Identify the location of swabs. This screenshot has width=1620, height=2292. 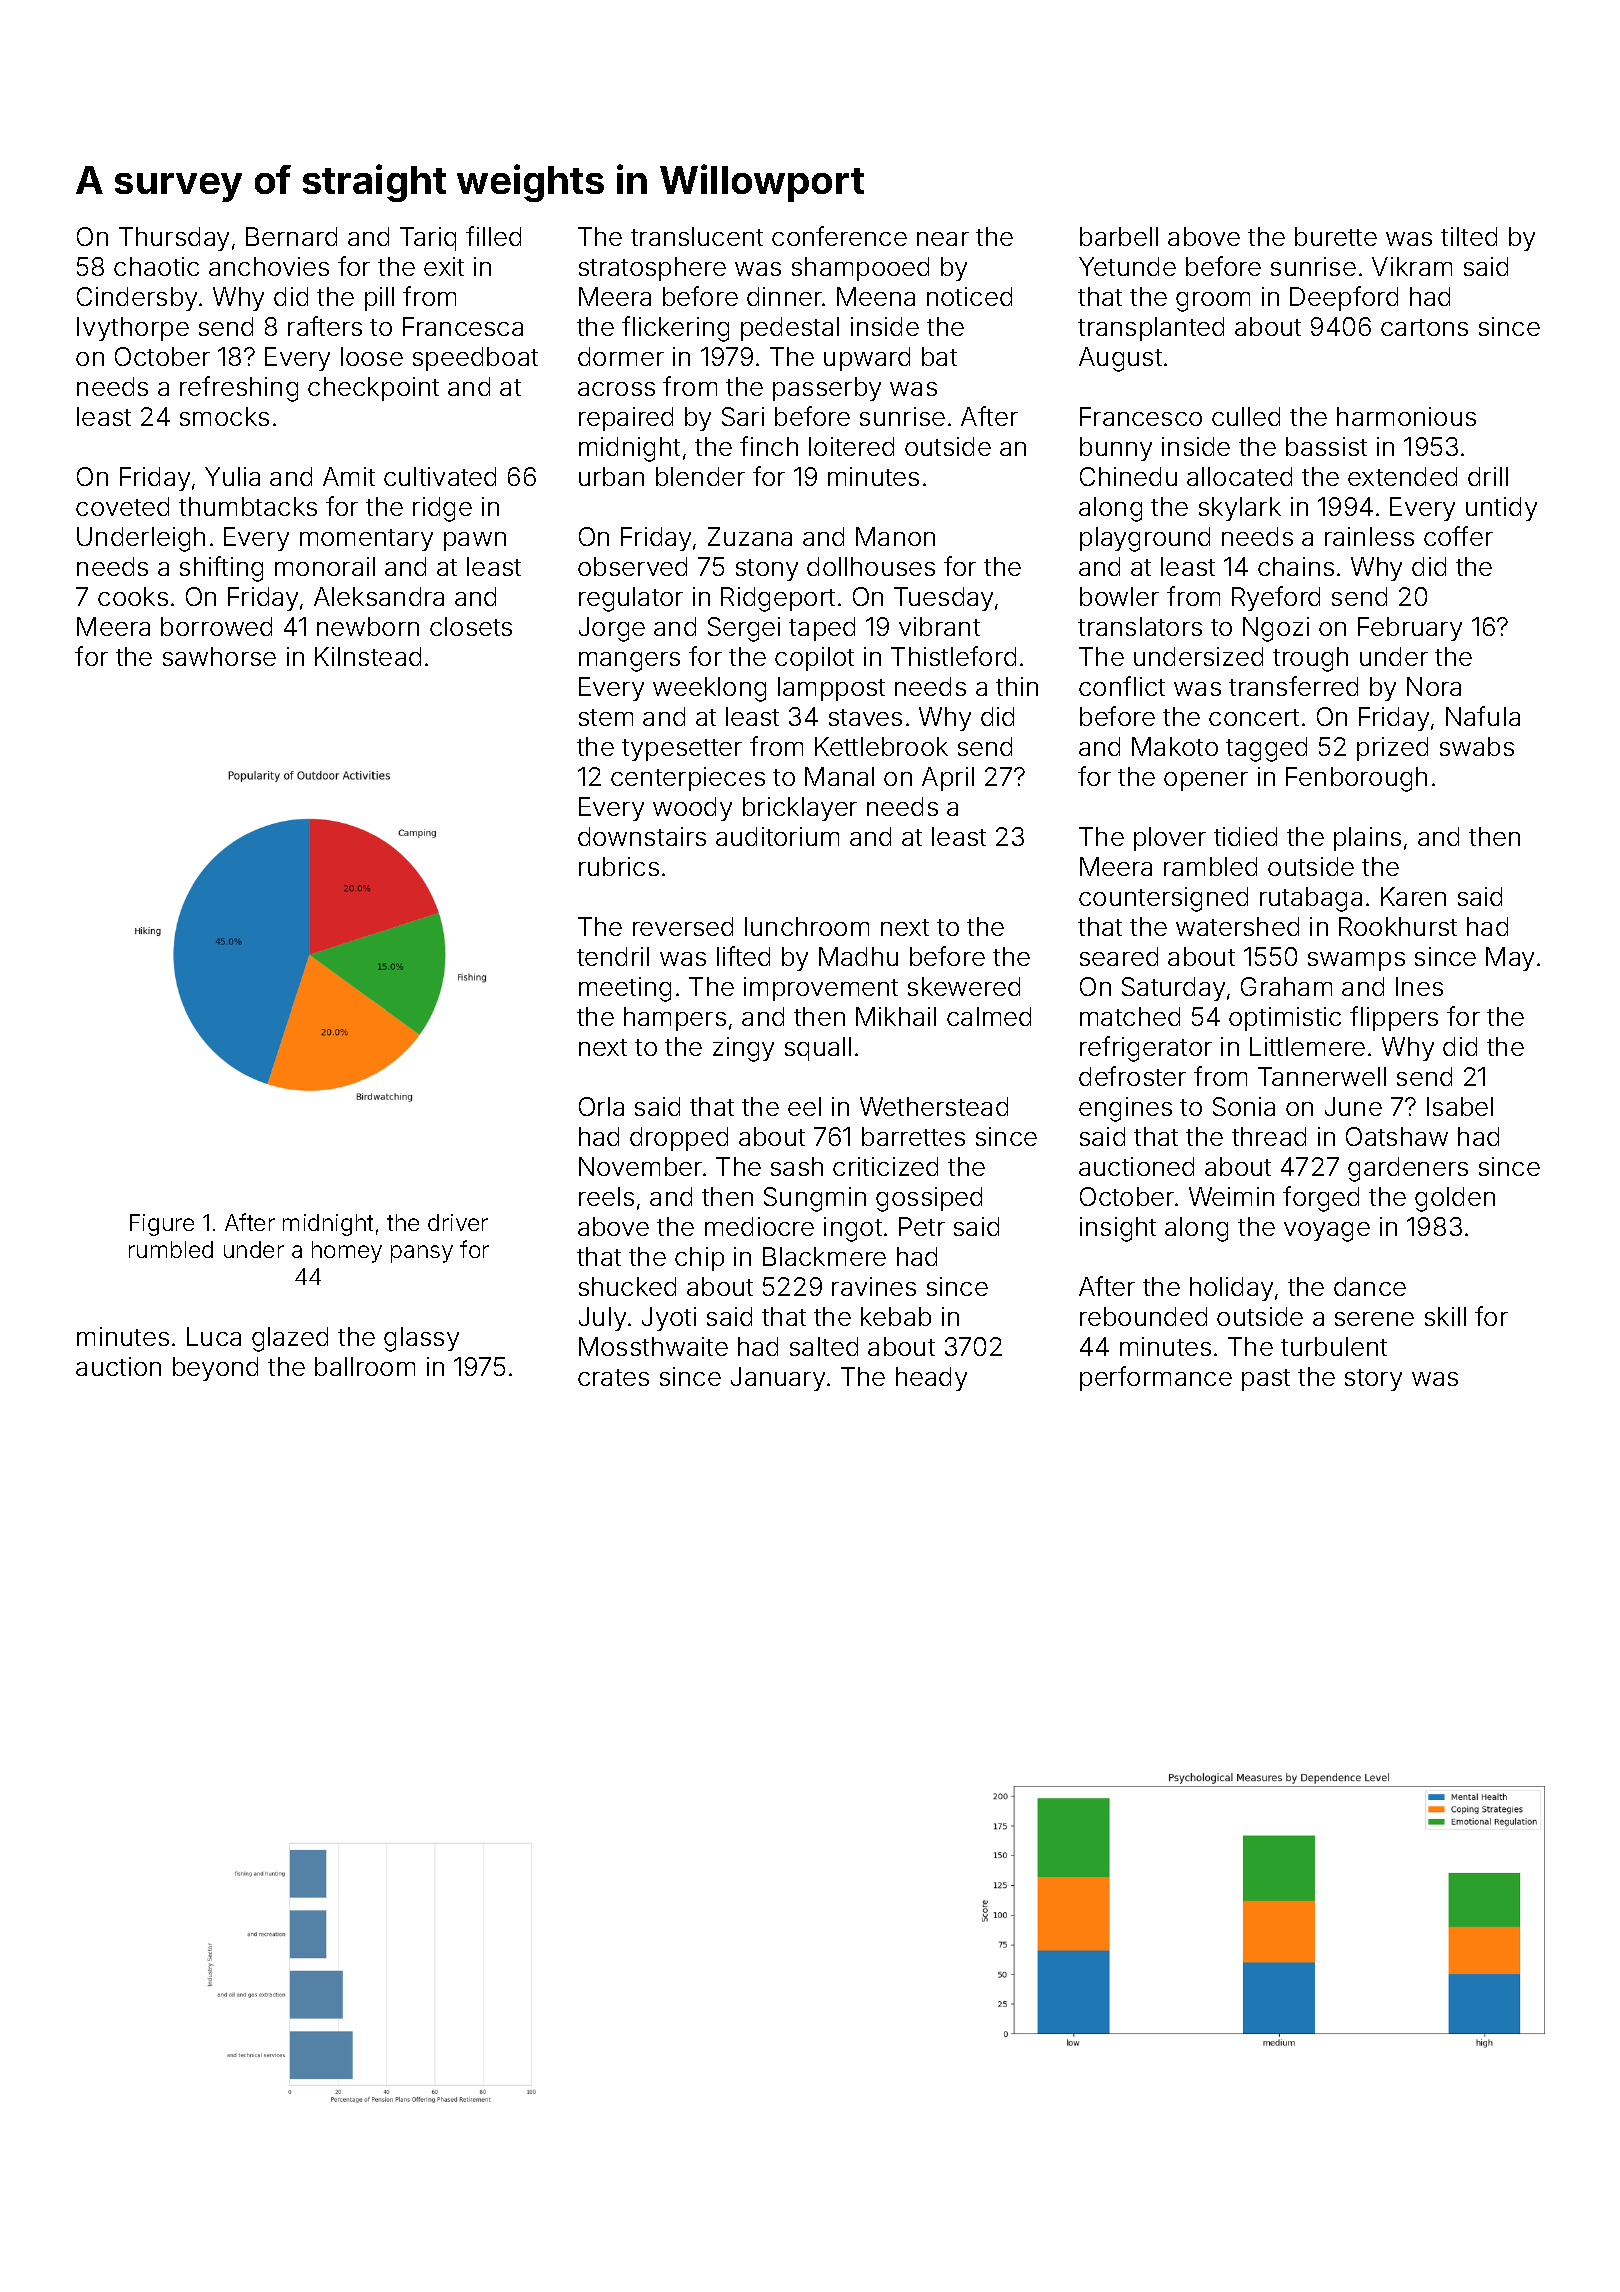
(1477, 746).
